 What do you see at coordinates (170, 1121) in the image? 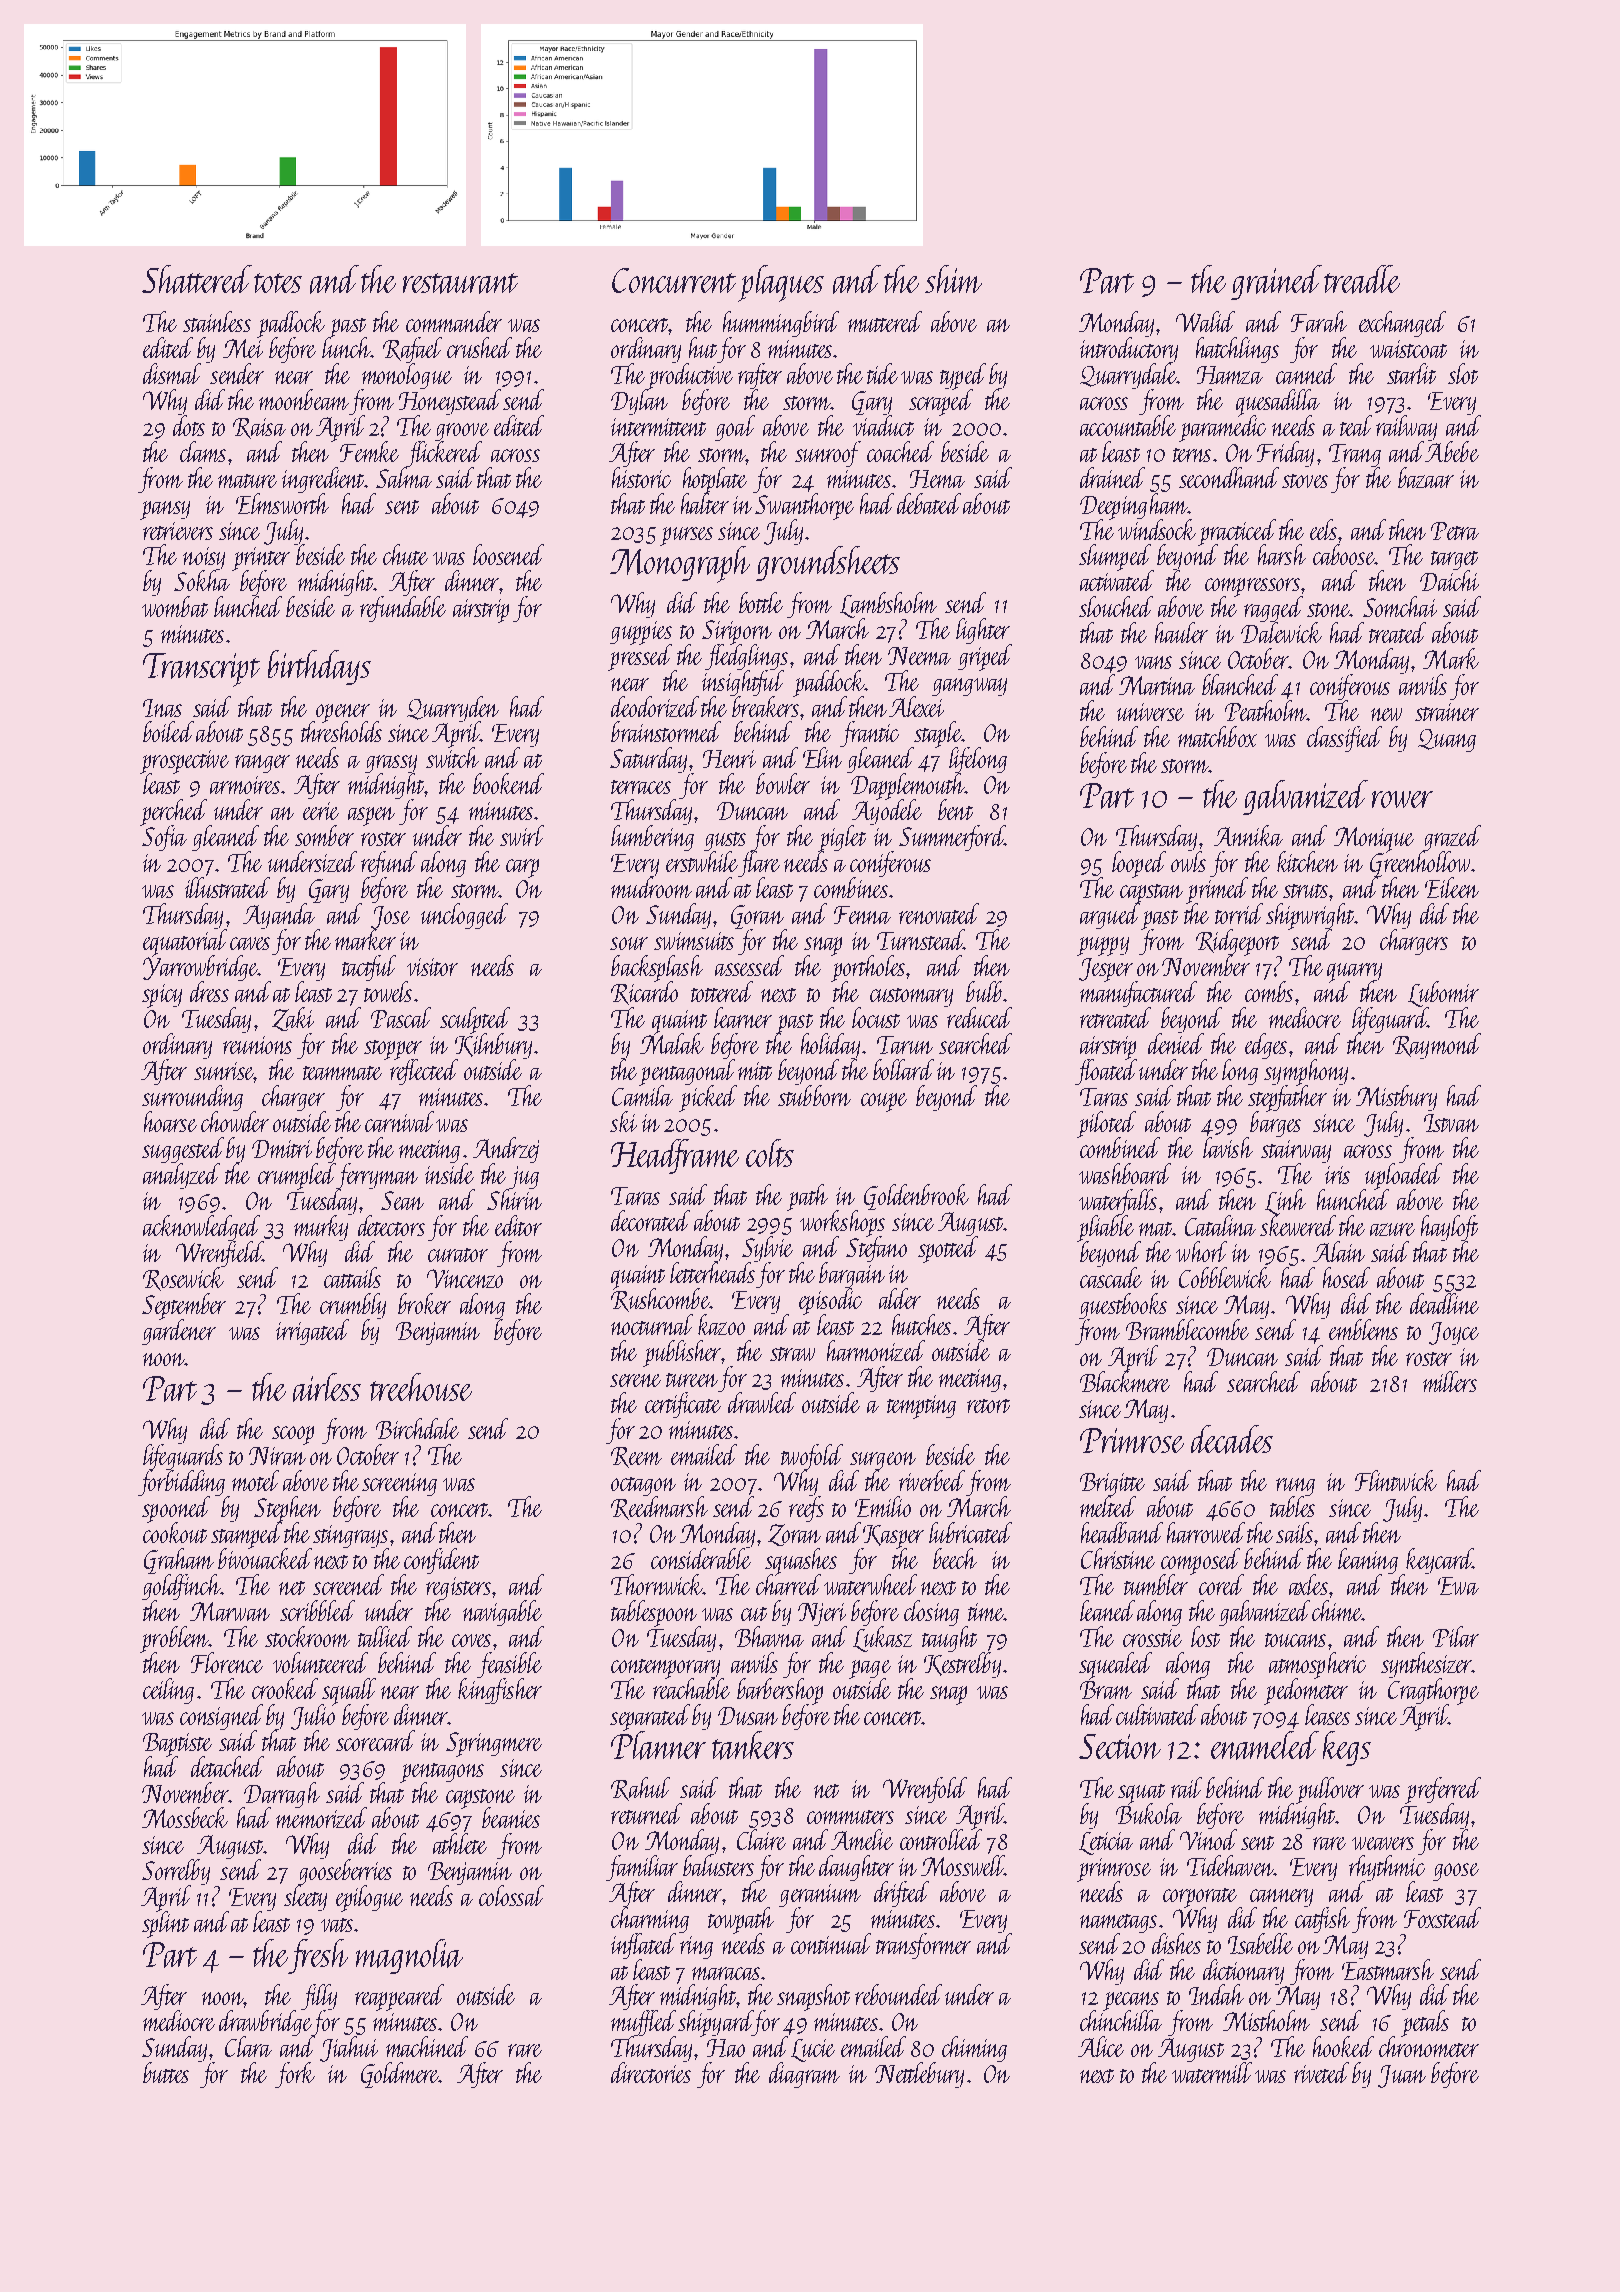
I see `hoarse` at bounding box center [170, 1121].
